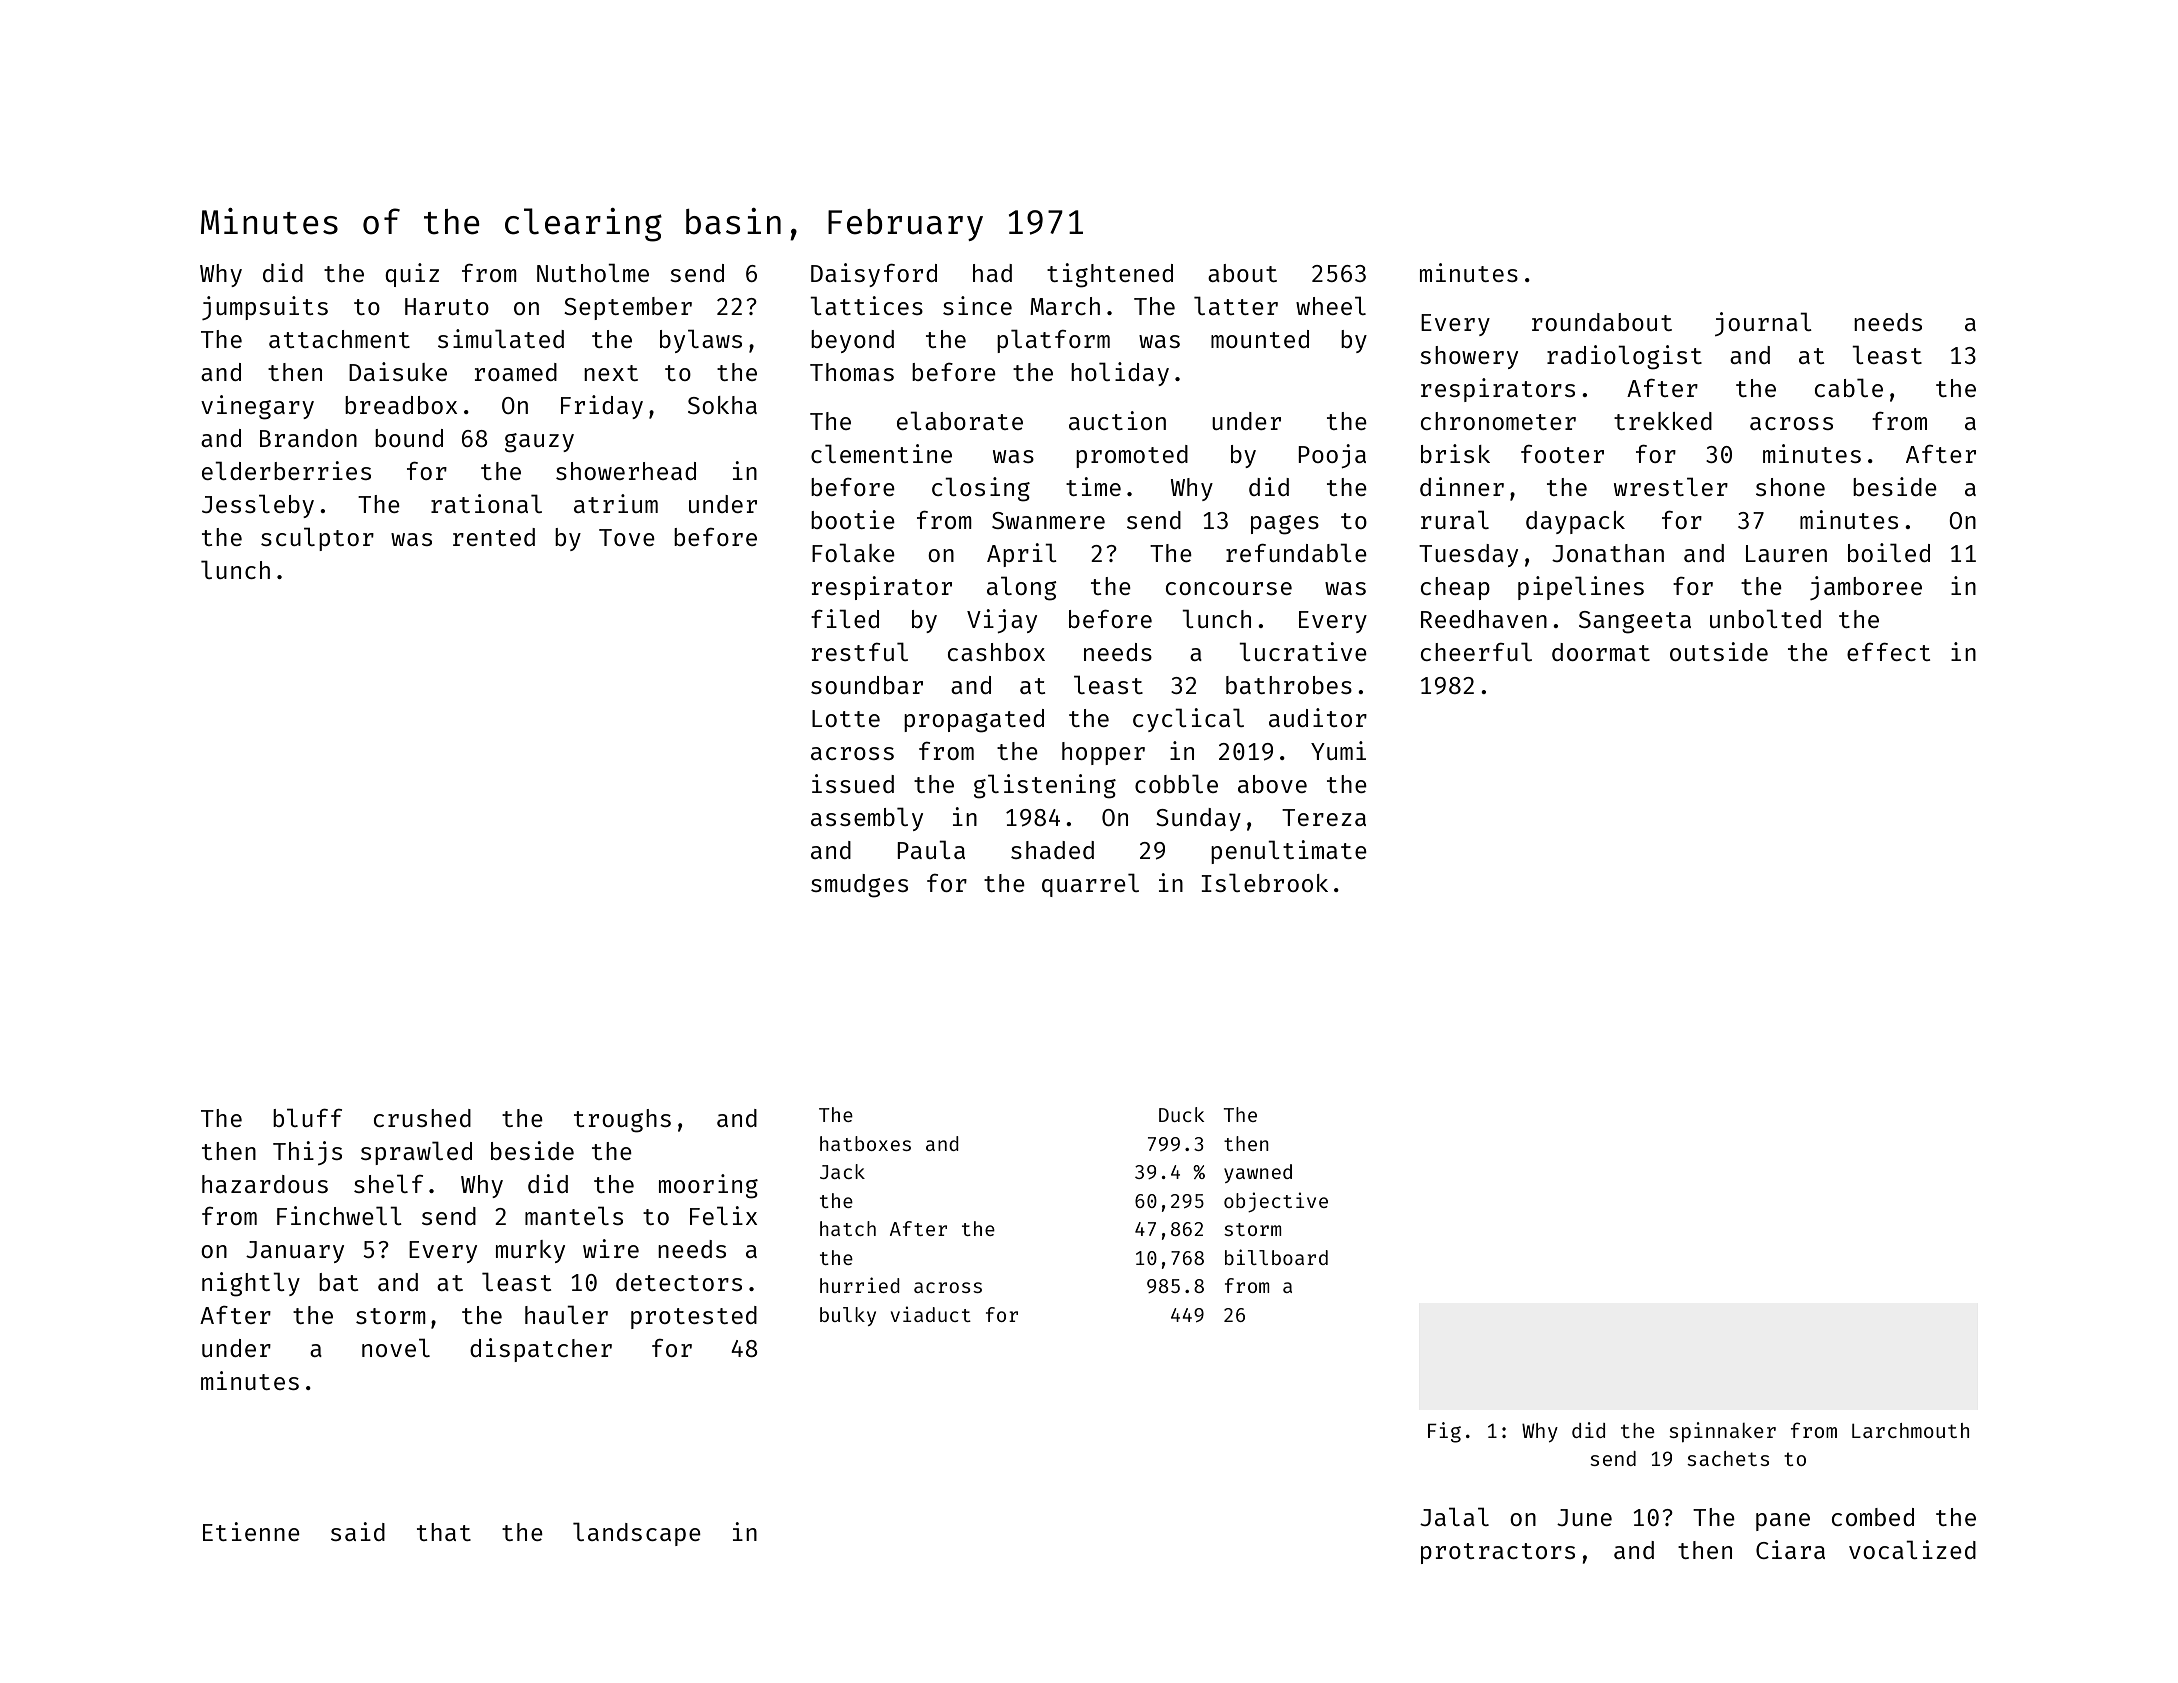 The width and height of the screenshot is (2178, 1683). What do you see at coordinates (859, 886) in the screenshot?
I see `smudges` at bounding box center [859, 886].
